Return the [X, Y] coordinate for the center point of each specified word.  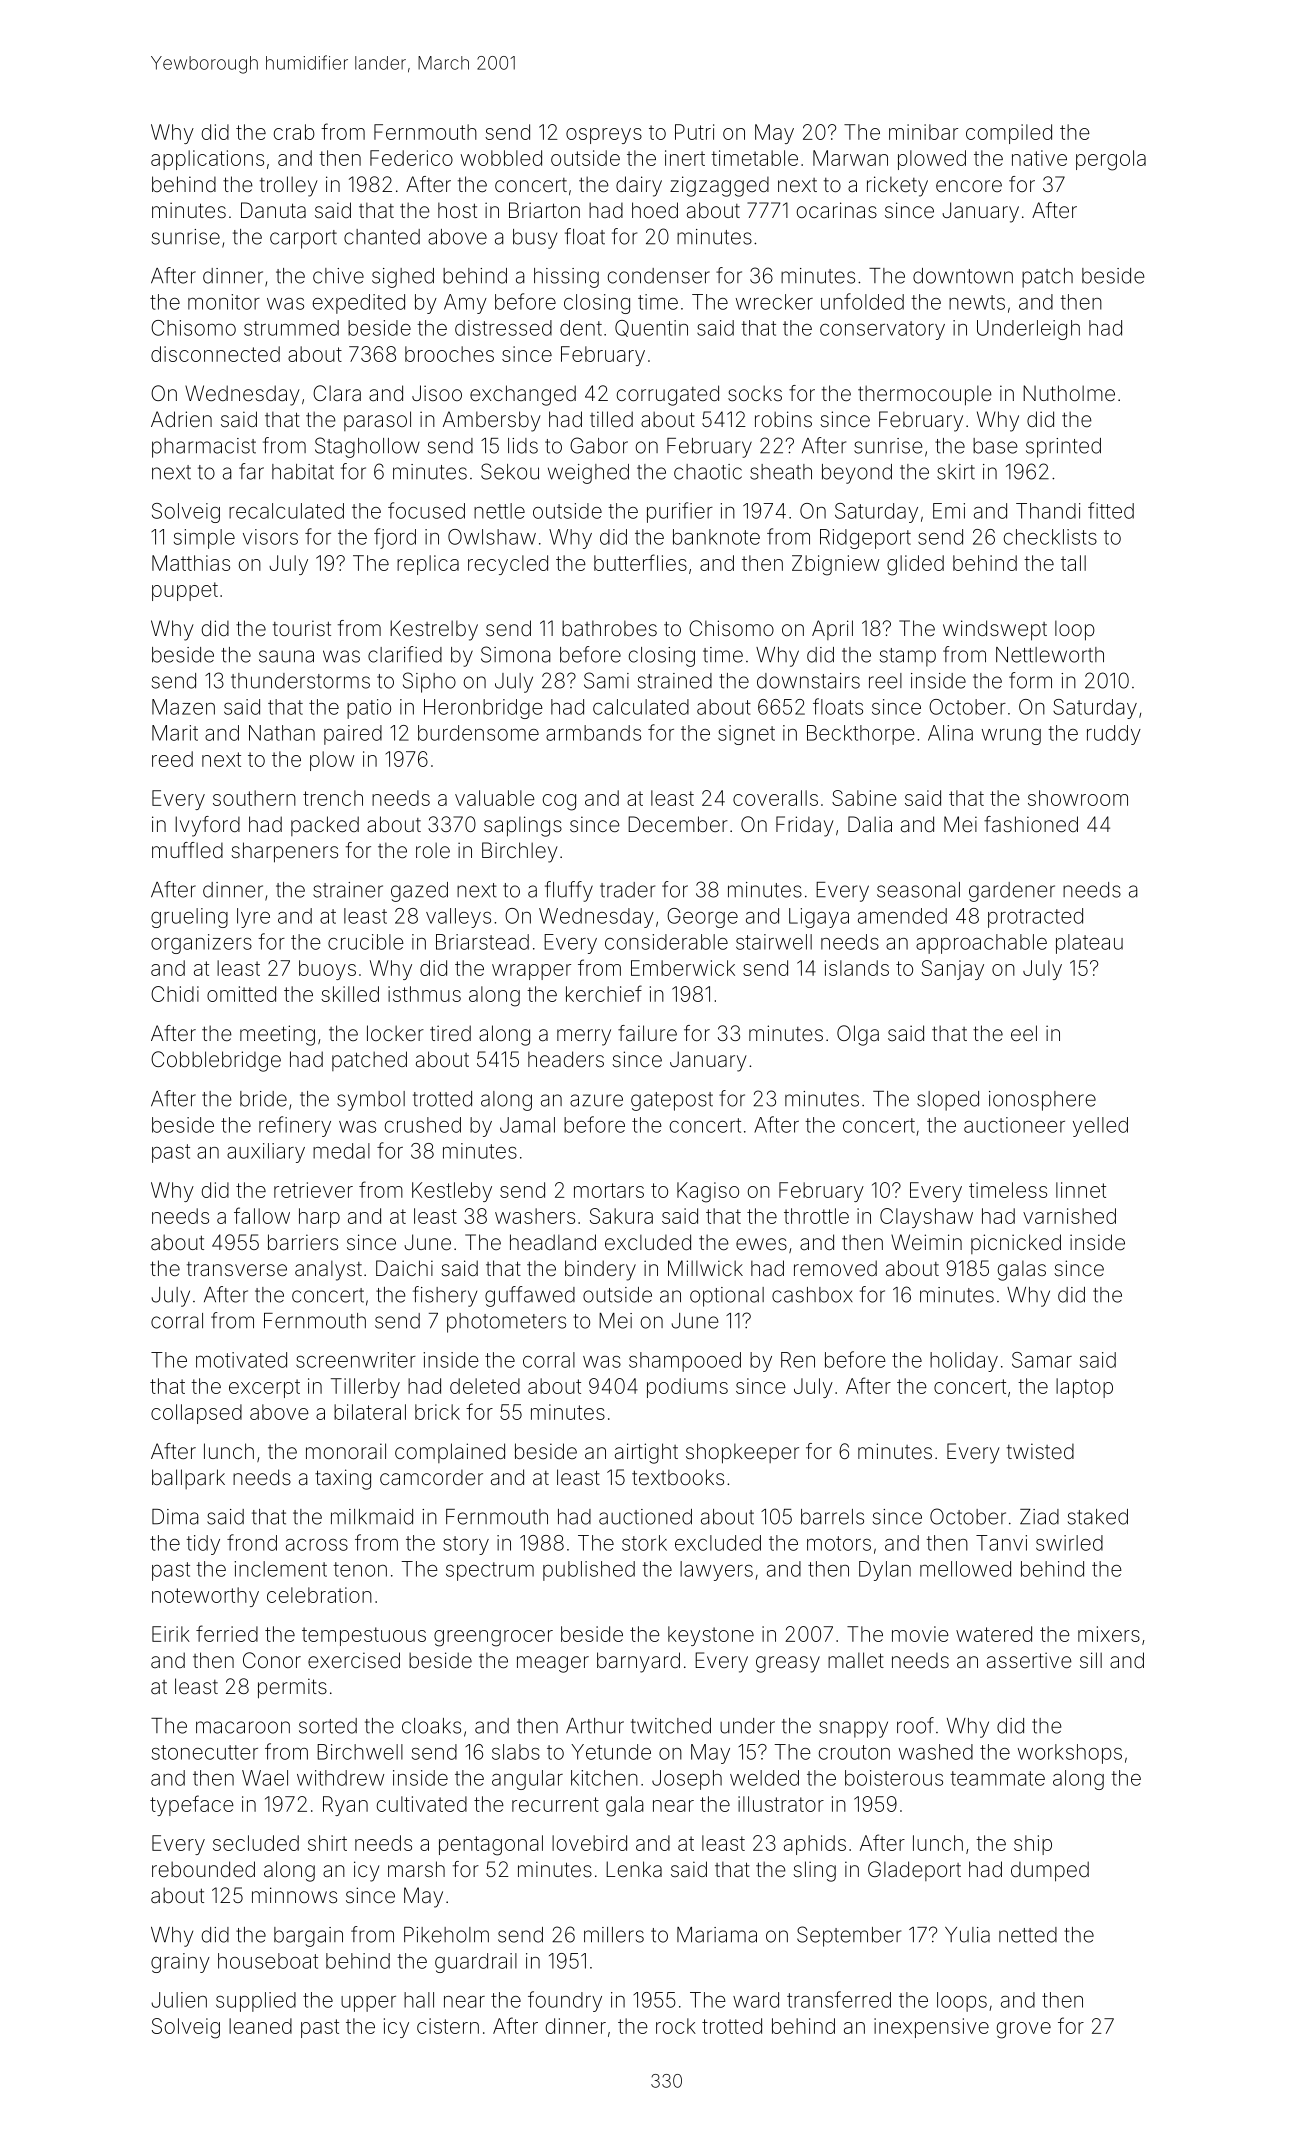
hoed [655, 210]
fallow [262, 1215]
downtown [963, 276]
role [433, 850]
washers [535, 1216]
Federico [411, 158]
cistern [448, 2026]
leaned [260, 2026]
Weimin [926, 1242]
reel [885, 681]
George [702, 918]
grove [1024, 2030]
